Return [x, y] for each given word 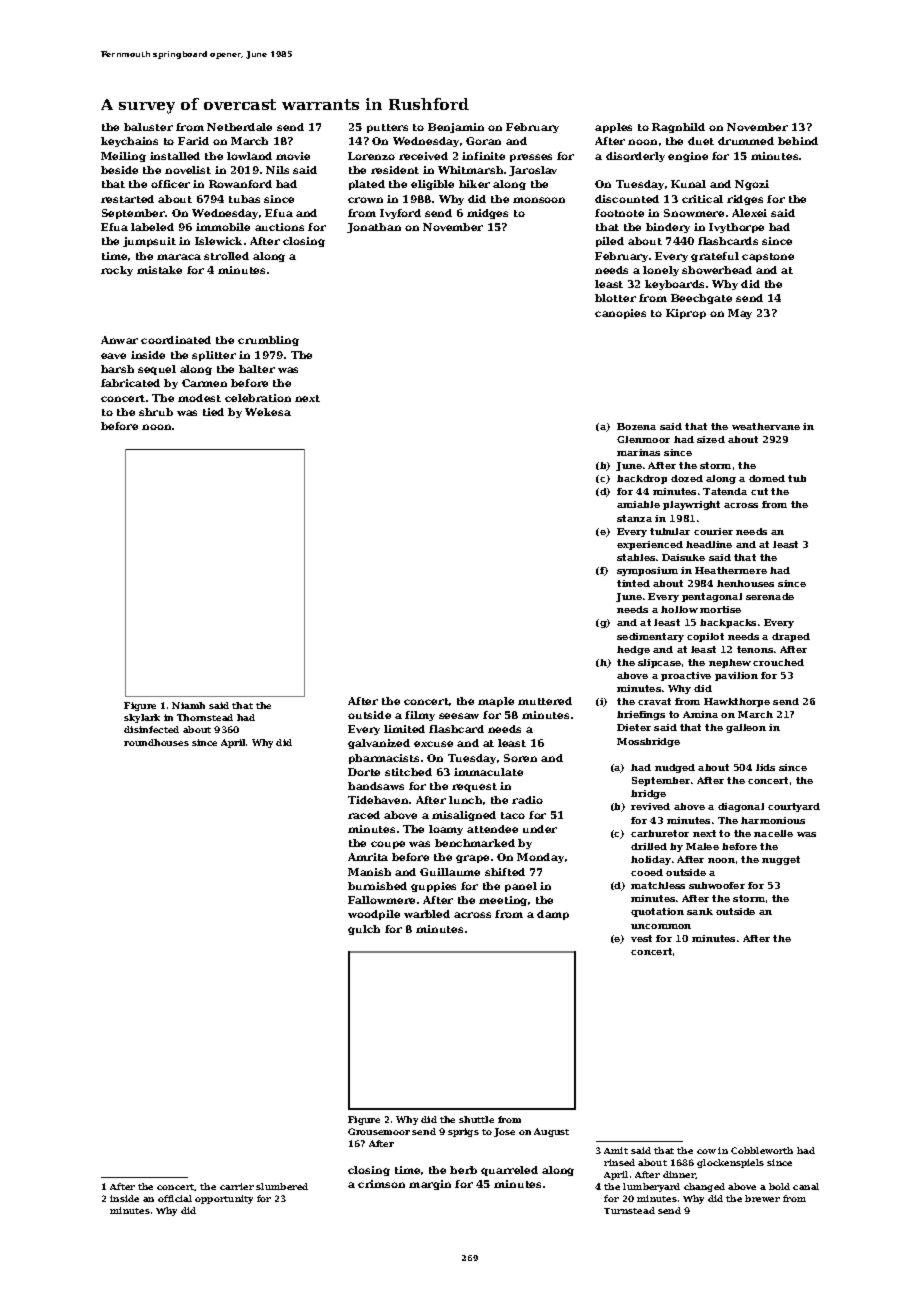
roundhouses [156, 742]
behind [798, 141]
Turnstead [629, 1210]
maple [496, 702]
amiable [638, 504]
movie [293, 156]
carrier [237, 1186]
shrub [156, 412]
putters [387, 128]
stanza [634, 518]
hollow [679, 609]
